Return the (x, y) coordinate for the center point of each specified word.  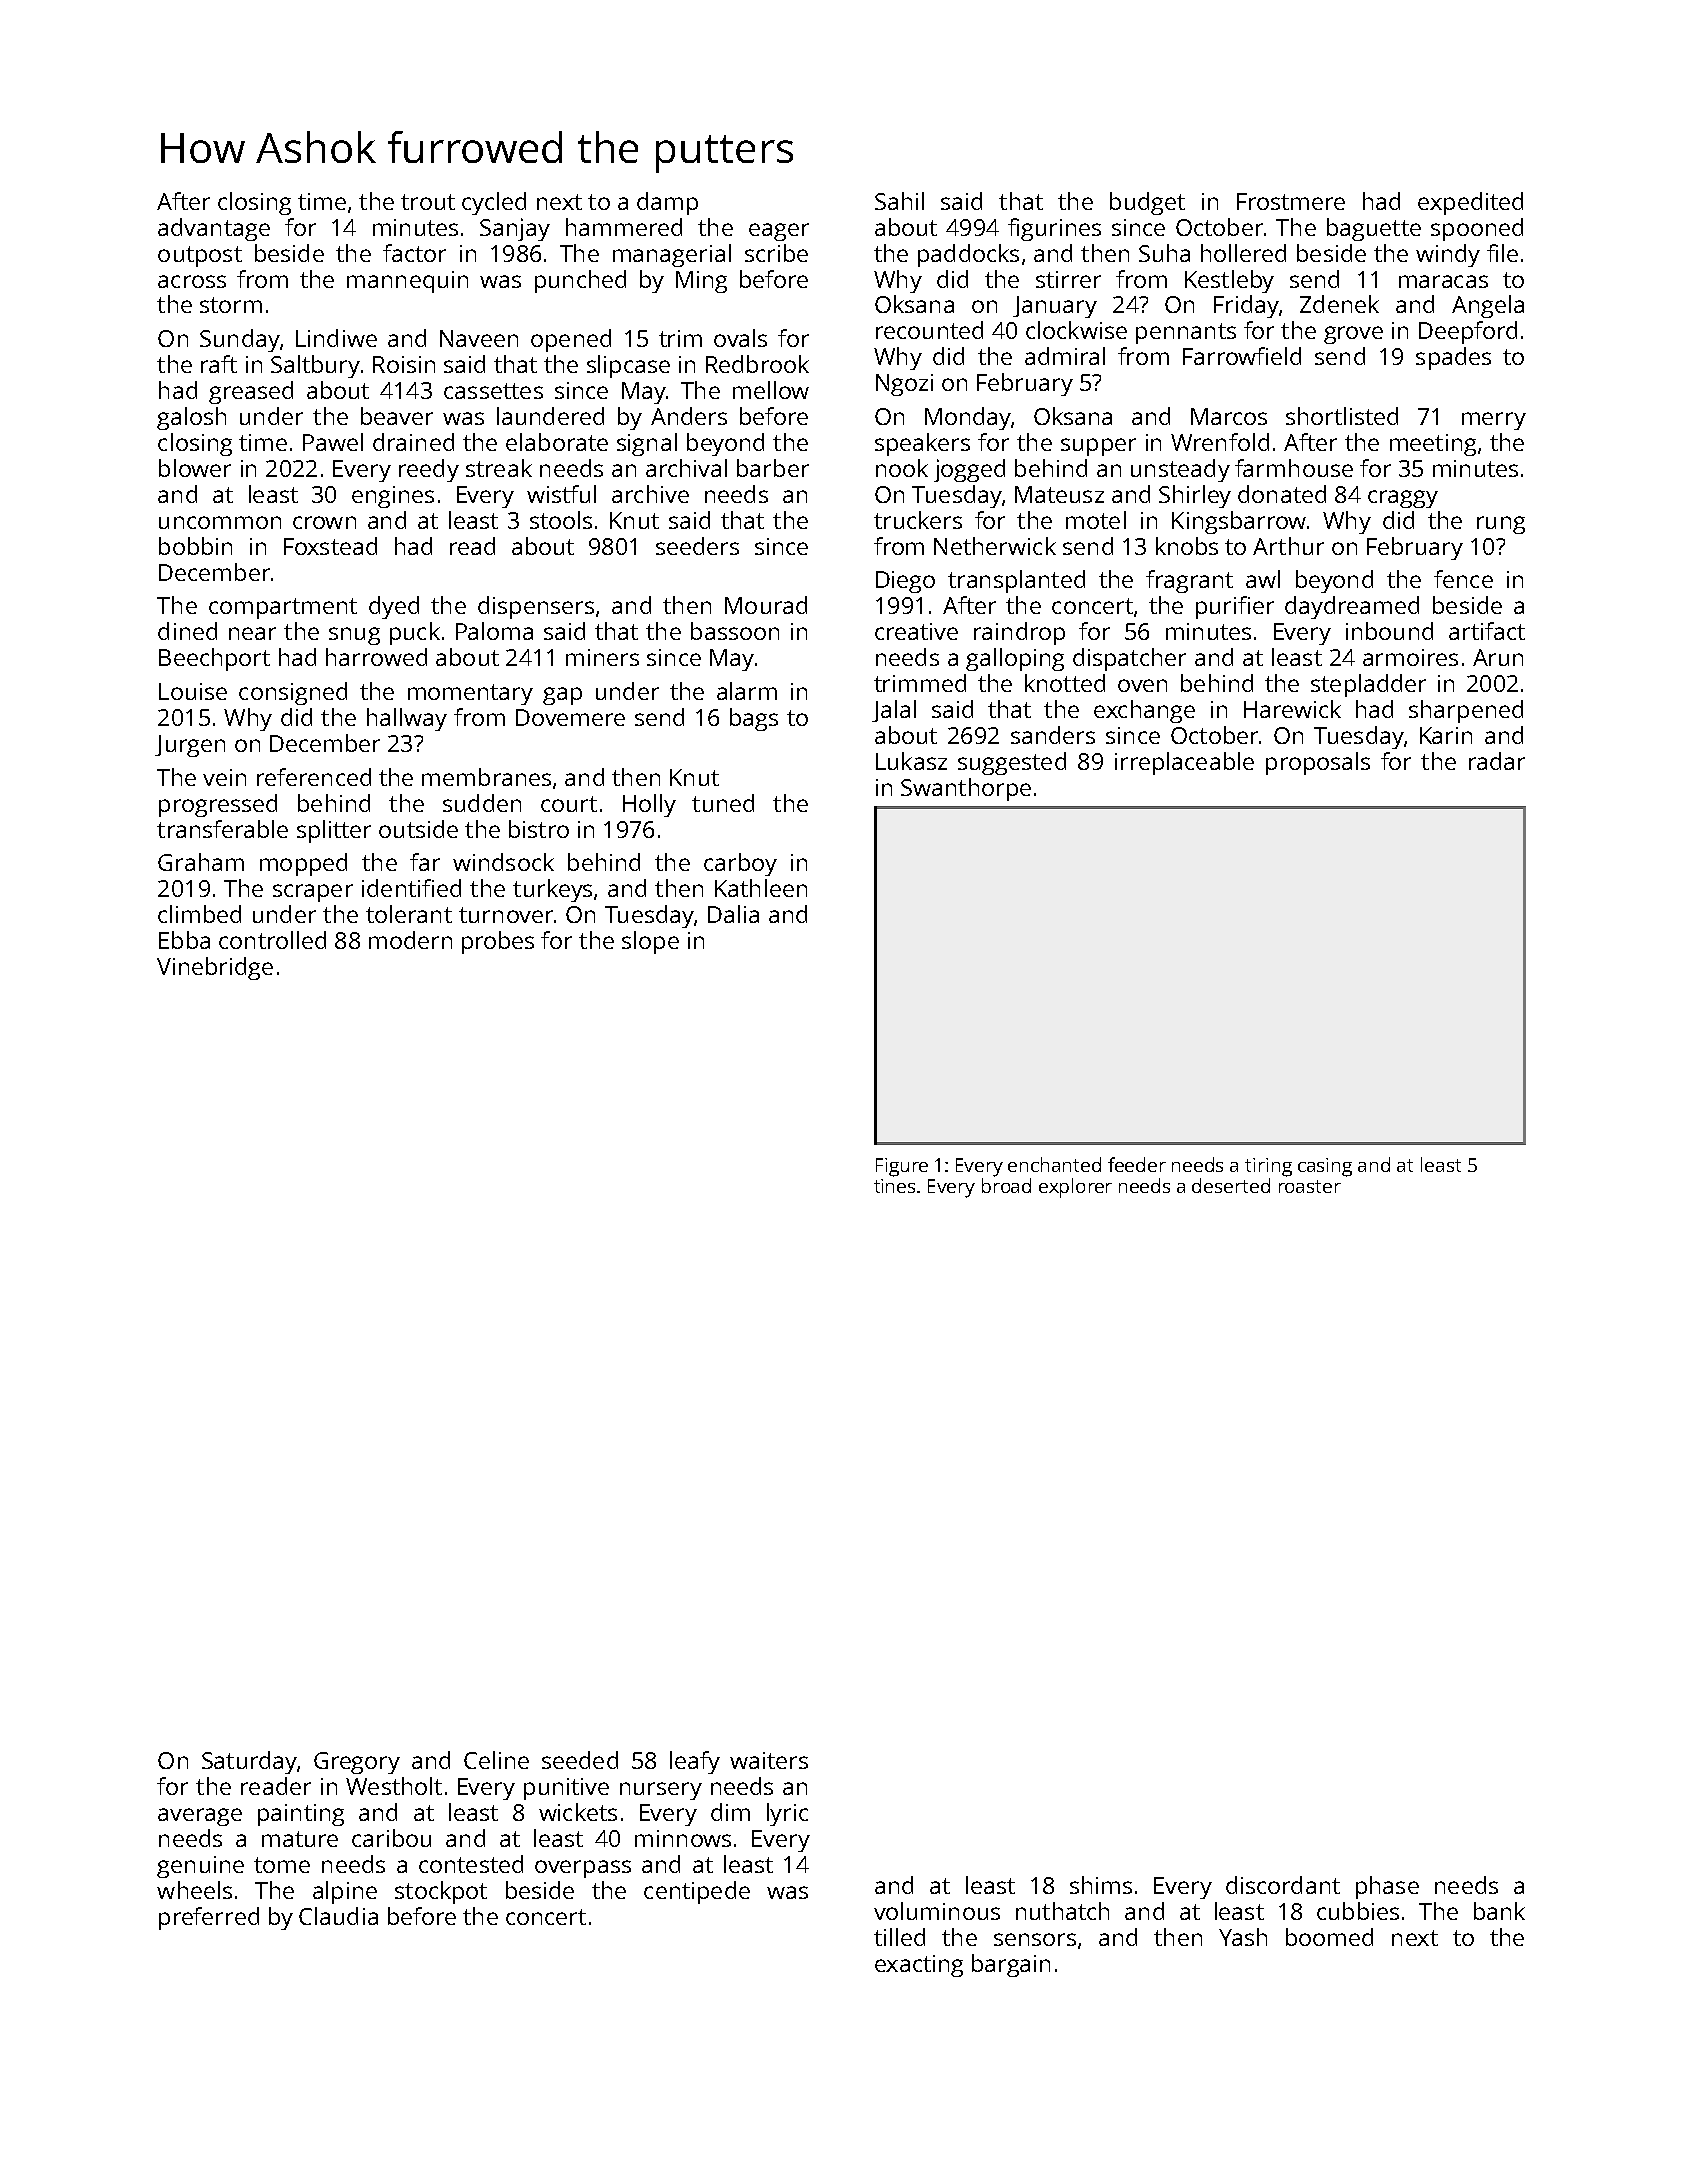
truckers (918, 520)
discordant (1283, 1885)
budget (1147, 203)
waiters (769, 1760)
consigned (293, 693)
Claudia (338, 1916)
